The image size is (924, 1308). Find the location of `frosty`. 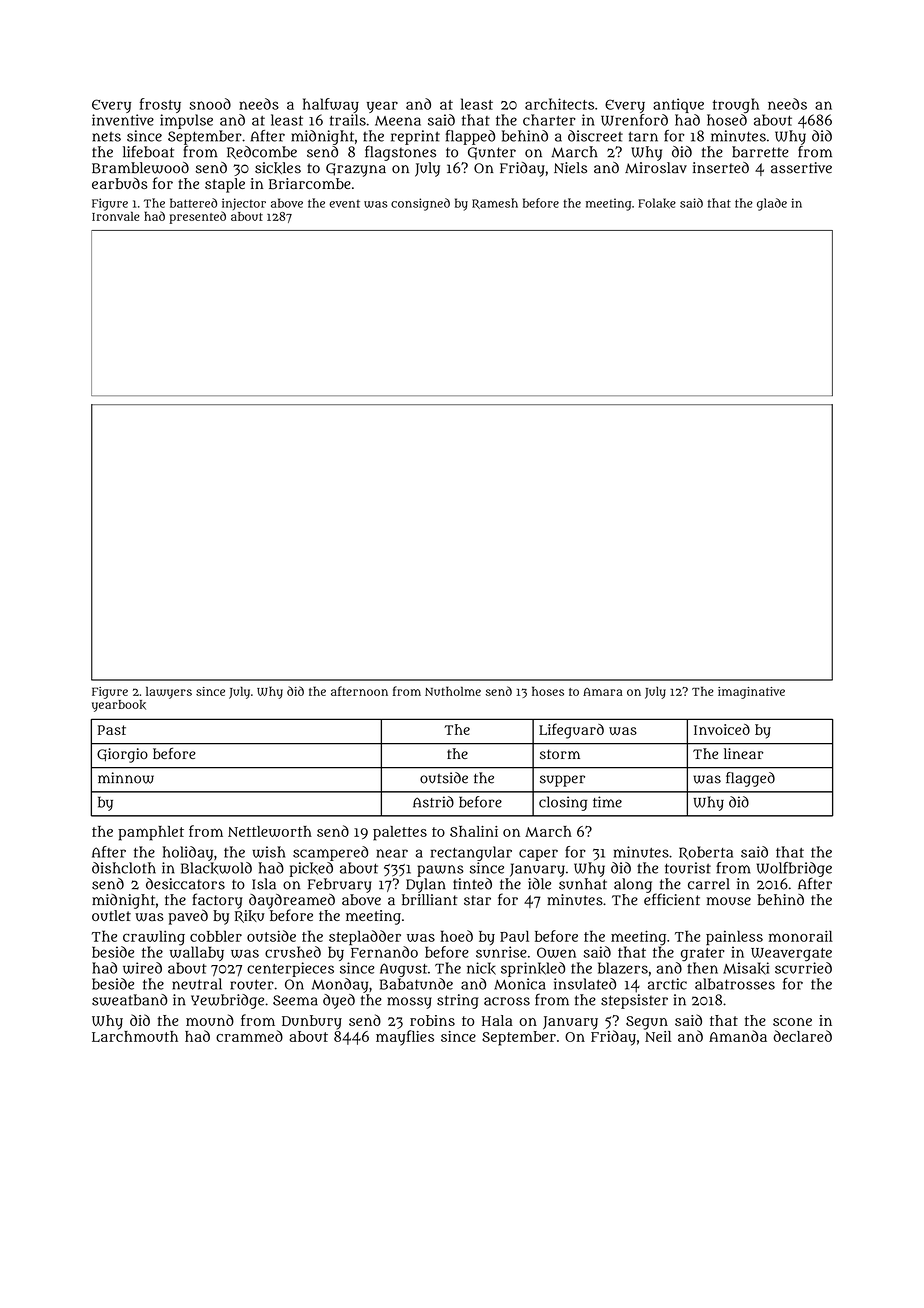

frosty is located at coordinates (160, 105).
